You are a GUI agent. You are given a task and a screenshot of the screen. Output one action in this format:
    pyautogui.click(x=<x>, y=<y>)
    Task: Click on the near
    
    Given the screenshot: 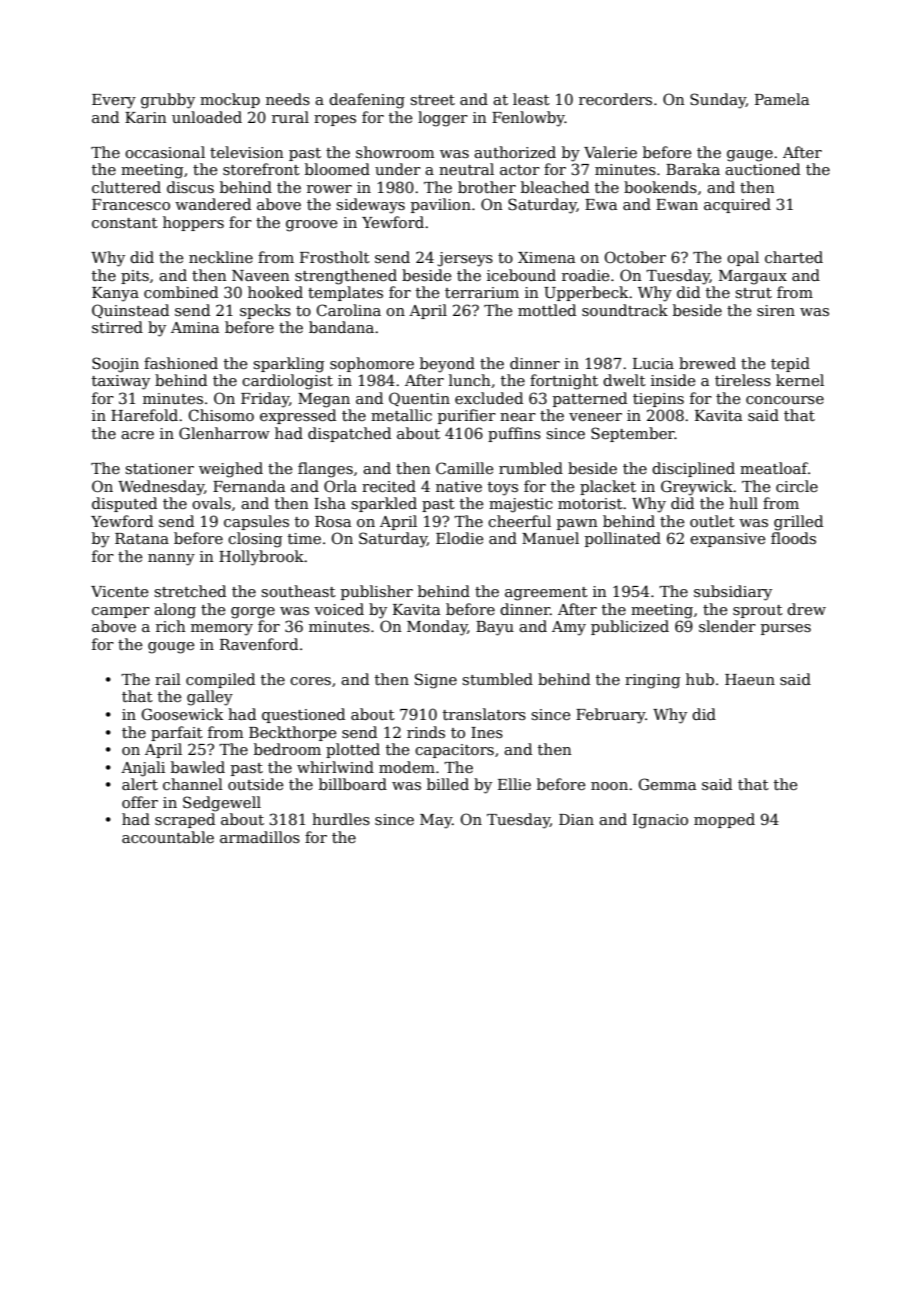 What is the action you would take?
    pyautogui.click(x=518, y=417)
